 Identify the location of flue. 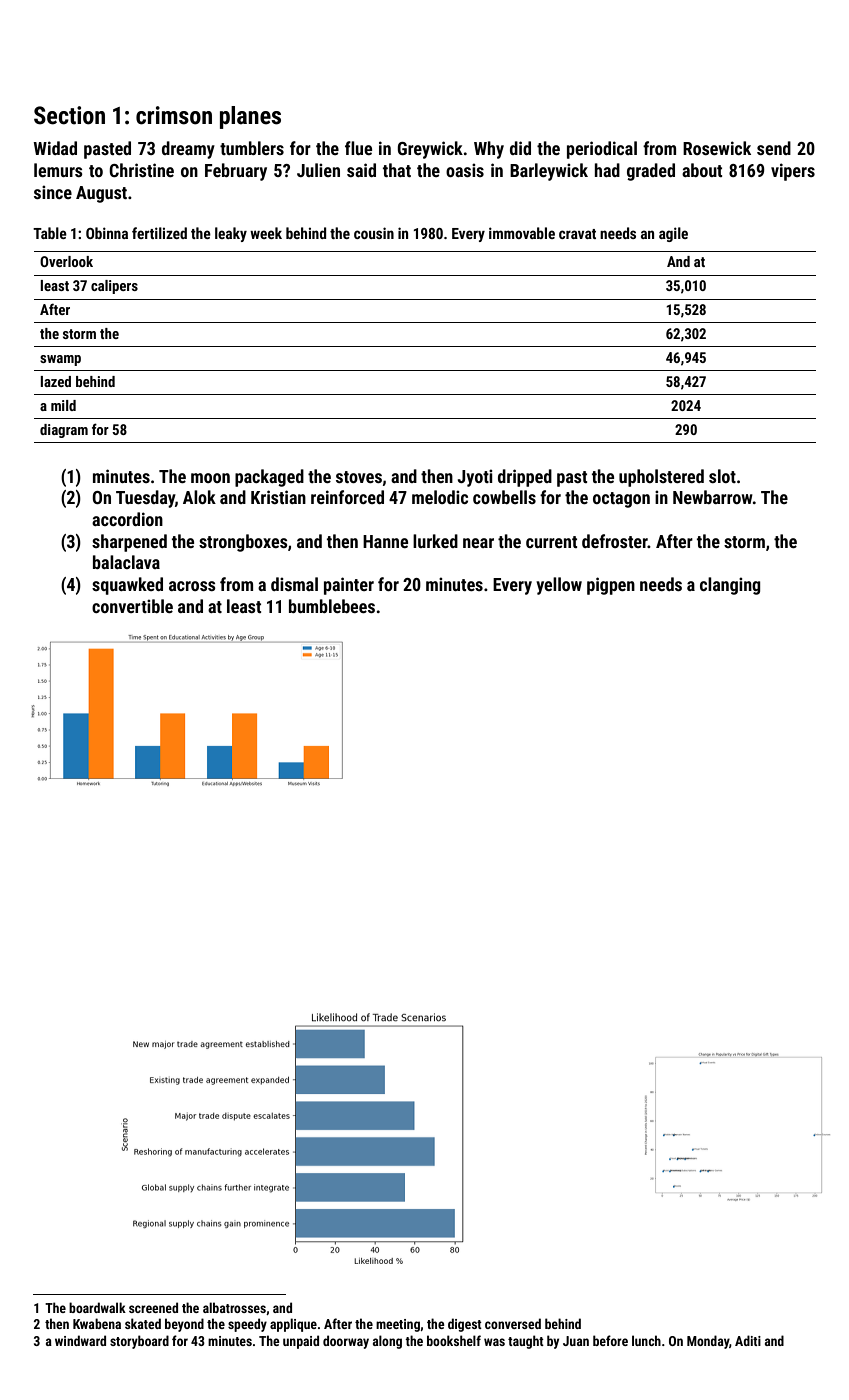
(358, 148).
